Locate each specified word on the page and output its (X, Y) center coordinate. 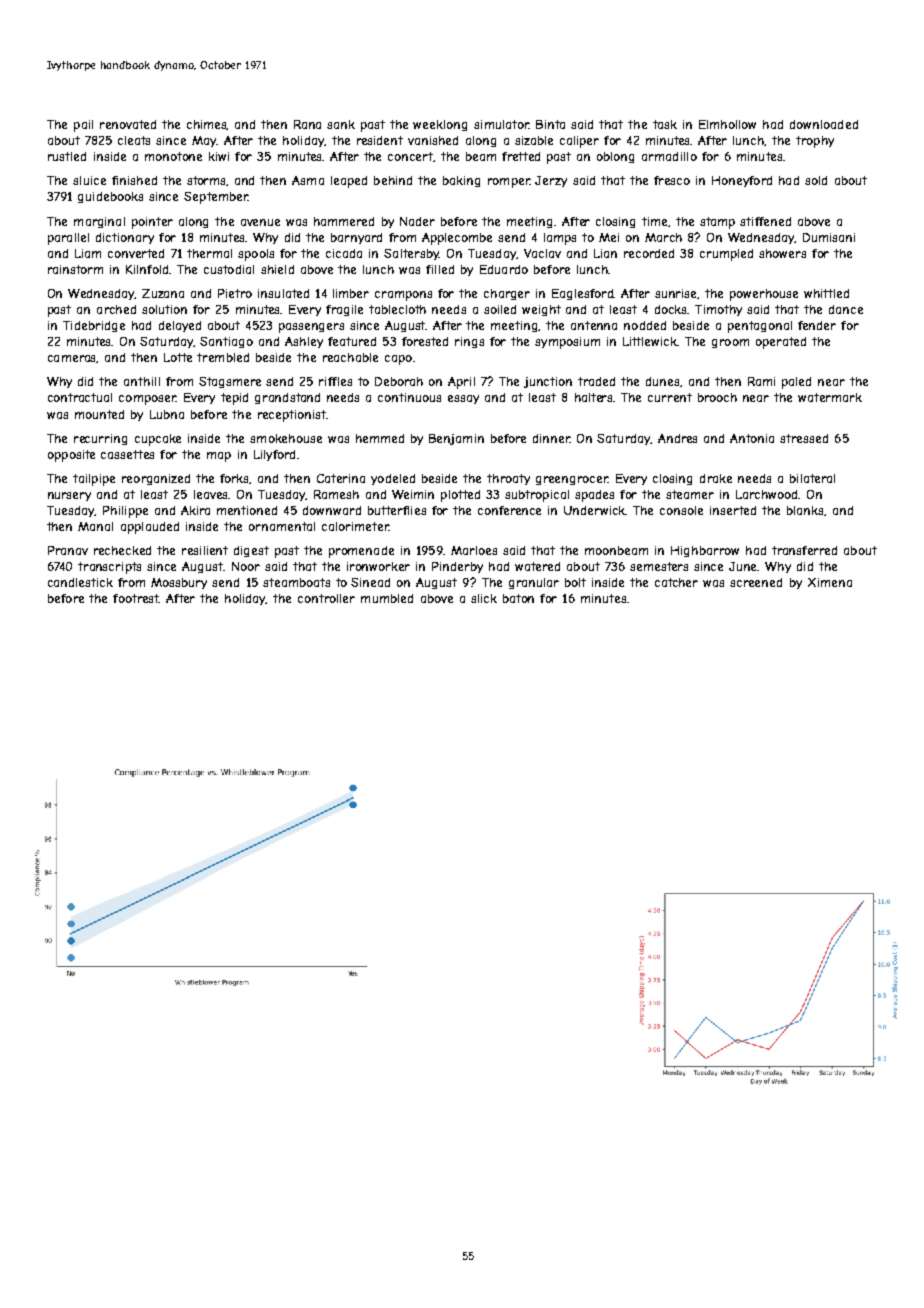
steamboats (296, 582)
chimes (207, 125)
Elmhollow (727, 124)
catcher (676, 582)
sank (341, 124)
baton (518, 598)
